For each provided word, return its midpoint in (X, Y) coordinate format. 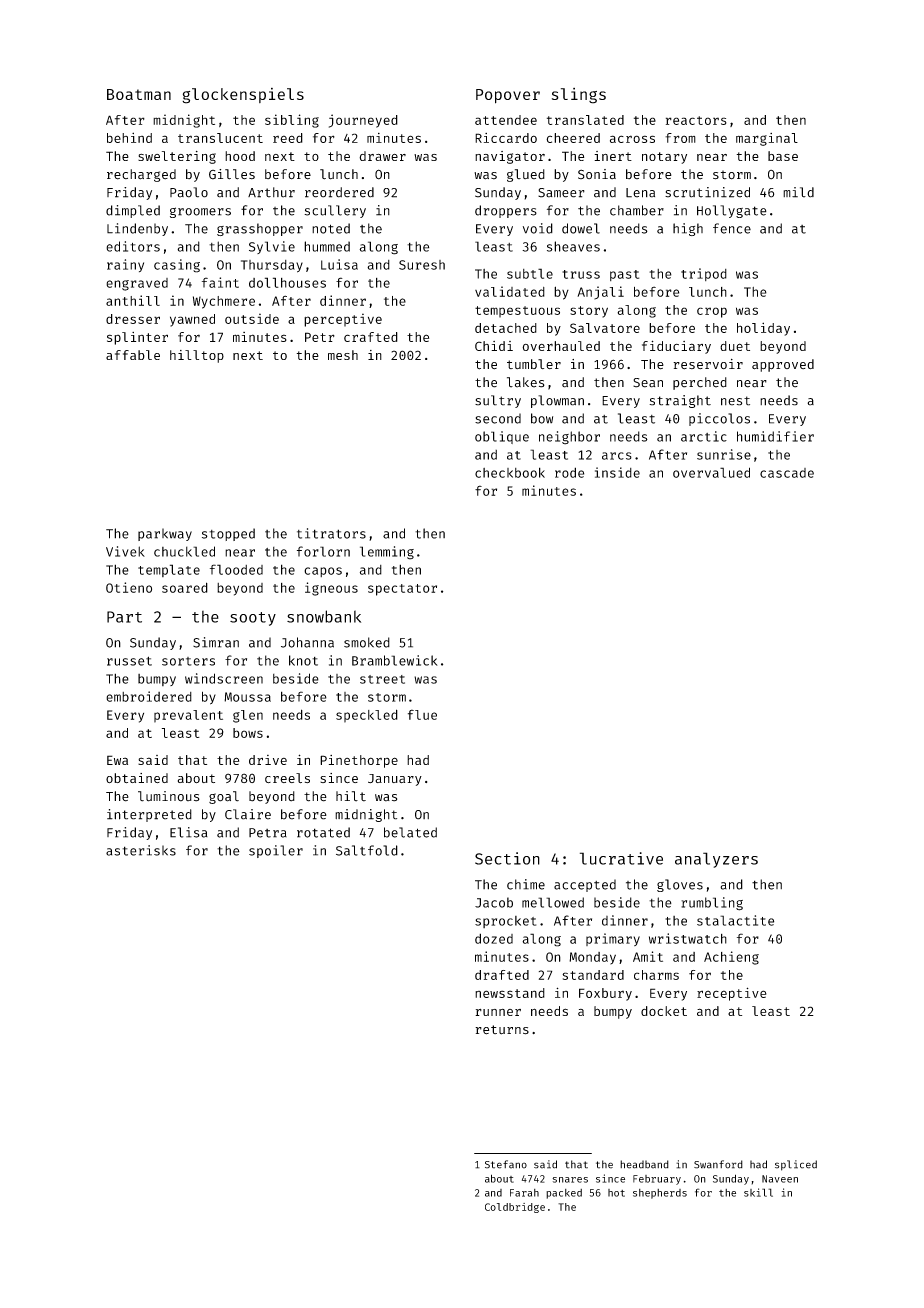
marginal (767, 139)
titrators (331, 533)
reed (288, 138)
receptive (732, 994)
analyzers (716, 860)
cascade (787, 473)
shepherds (660, 1194)
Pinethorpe (359, 761)
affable (133, 355)
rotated (323, 832)
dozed (494, 938)
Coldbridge (515, 1208)
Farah (524, 1193)
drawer (382, 156)
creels (287, 778)
